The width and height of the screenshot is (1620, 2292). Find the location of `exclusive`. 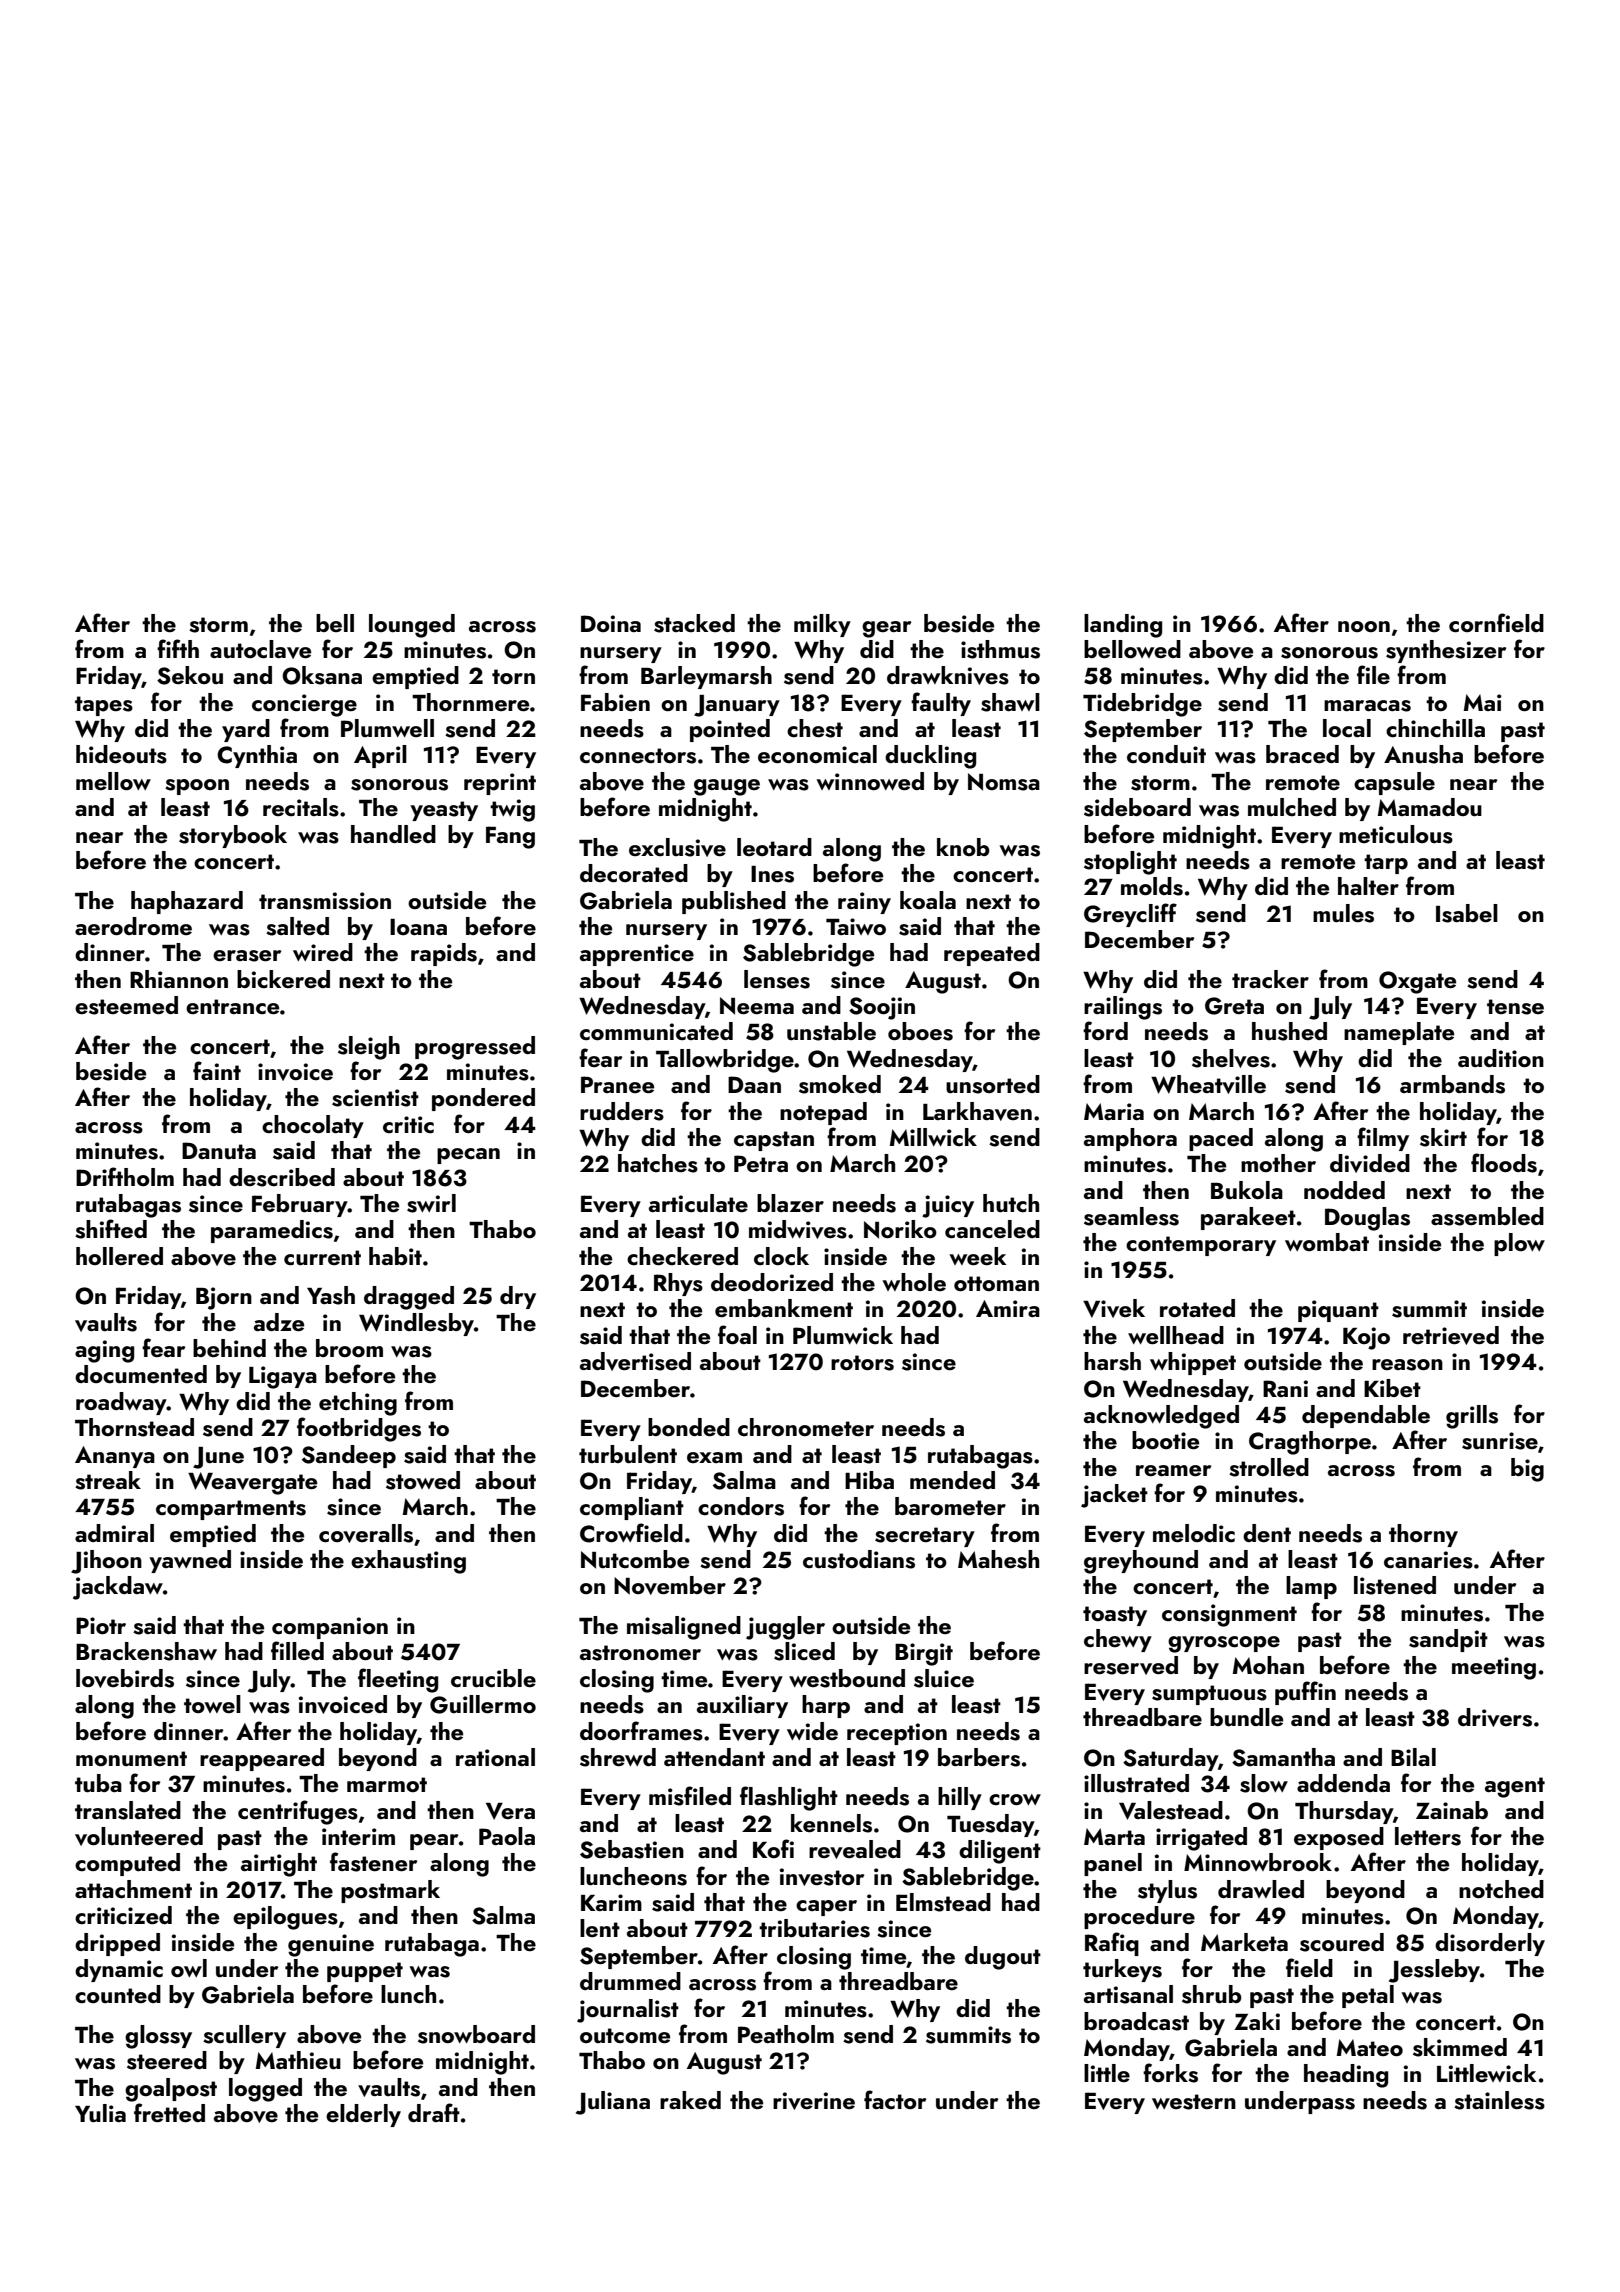

exclusive is located at coordinates (677, 847).
